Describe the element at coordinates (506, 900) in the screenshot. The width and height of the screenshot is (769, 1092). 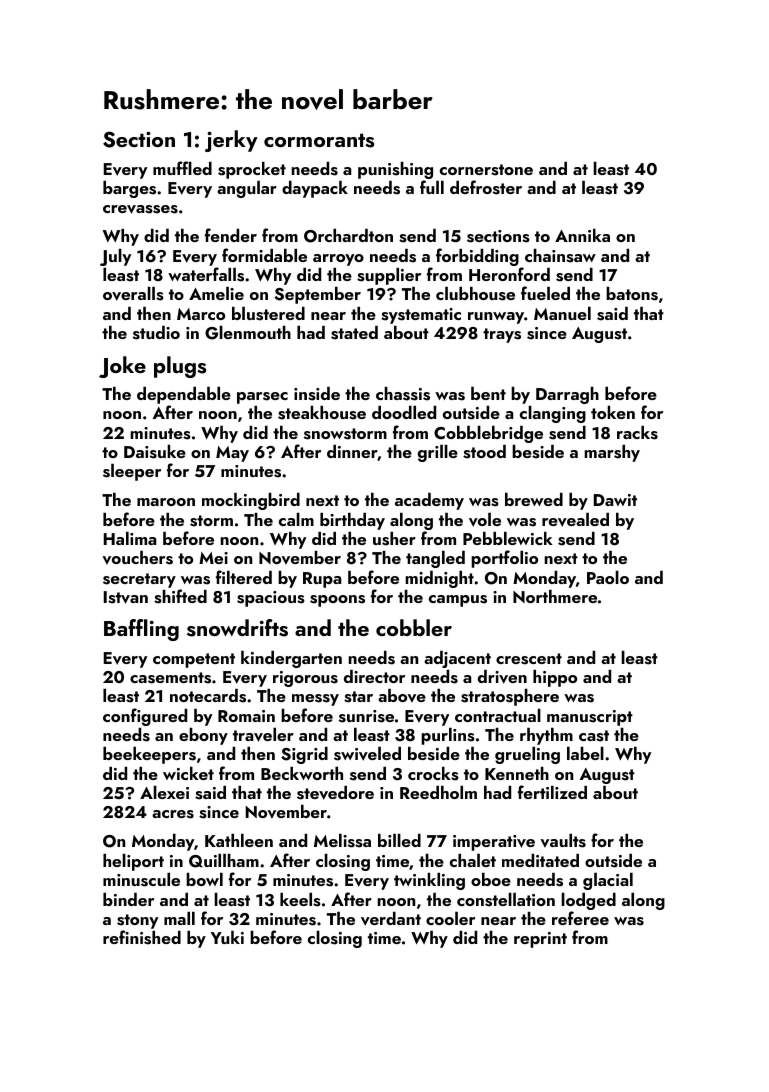
I see `constellation` at that location.
